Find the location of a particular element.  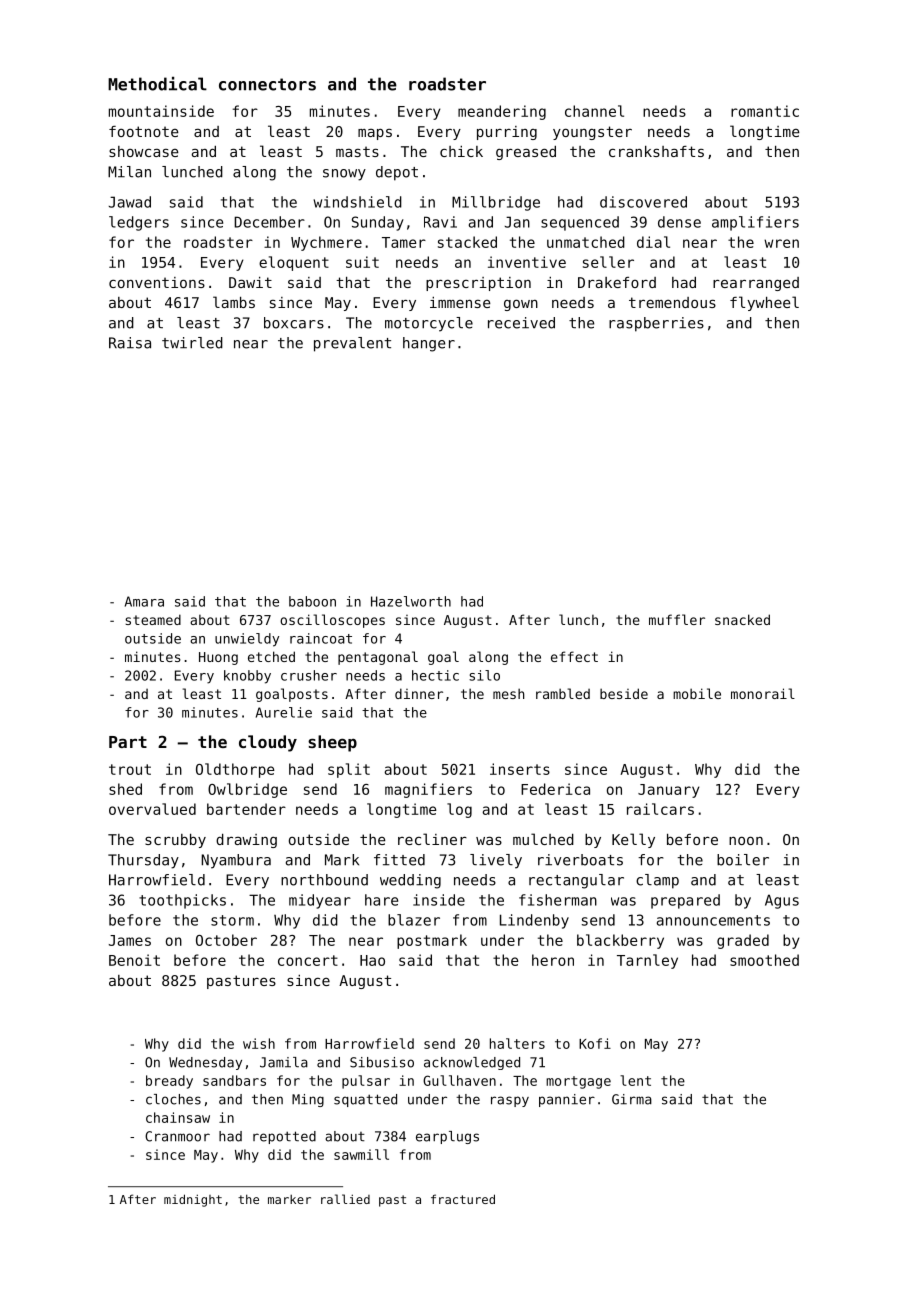

baboon is located at coordinates (312, 601).
